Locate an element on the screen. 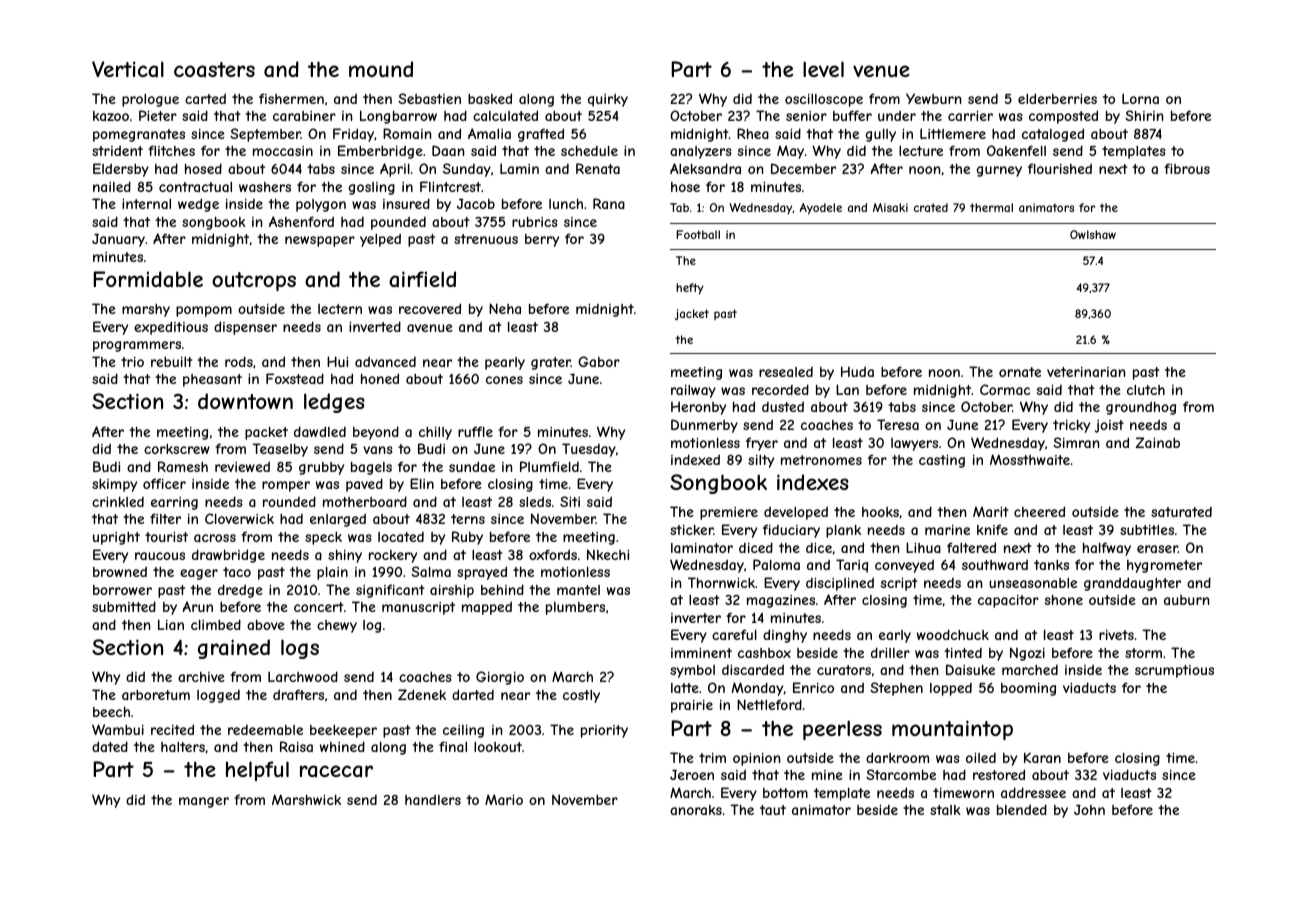 The width and height of the screenshot is (1308, 924). logged is located at coordinates (218, 696).
